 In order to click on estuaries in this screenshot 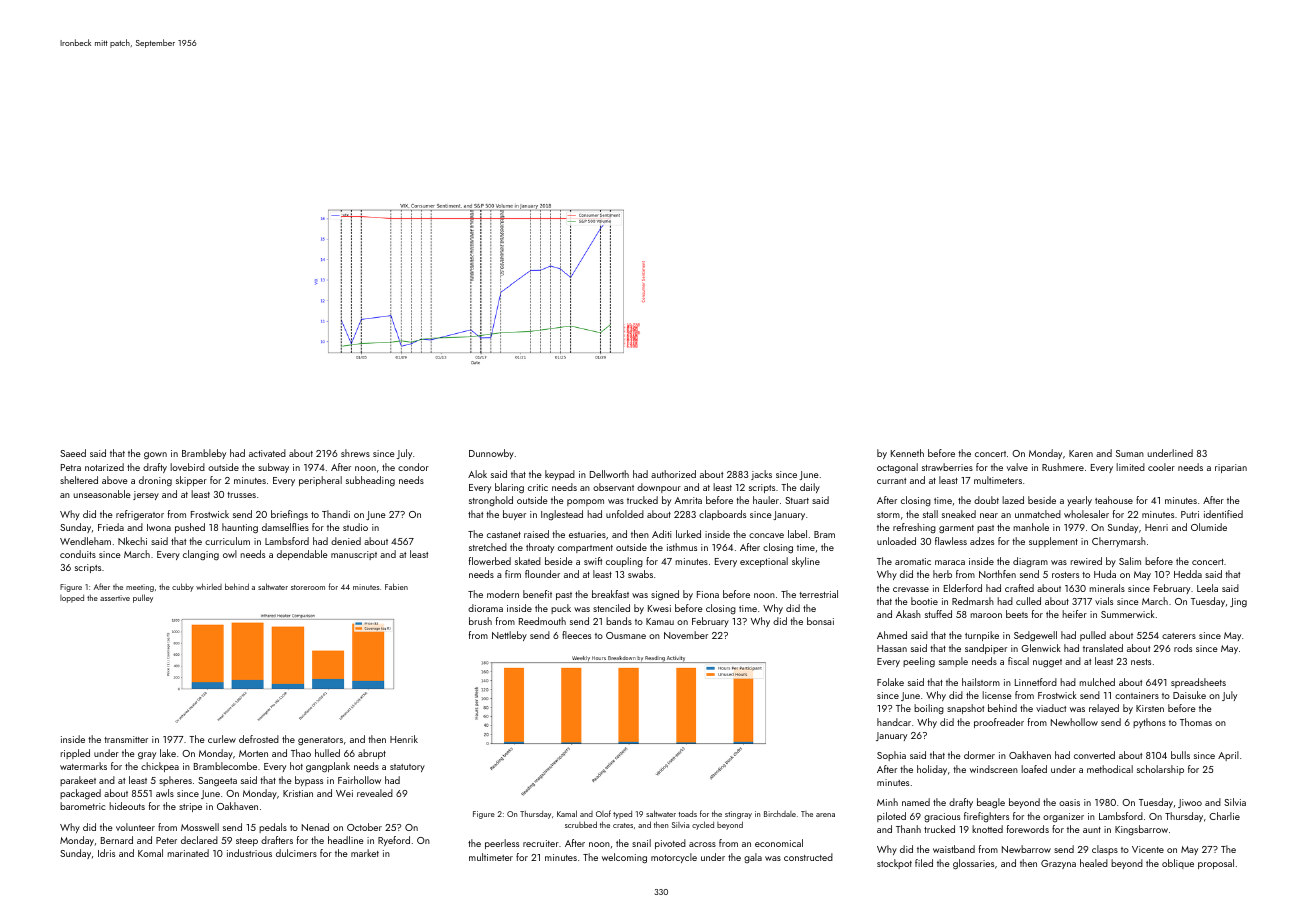, I will do `click(587, 534)`.
